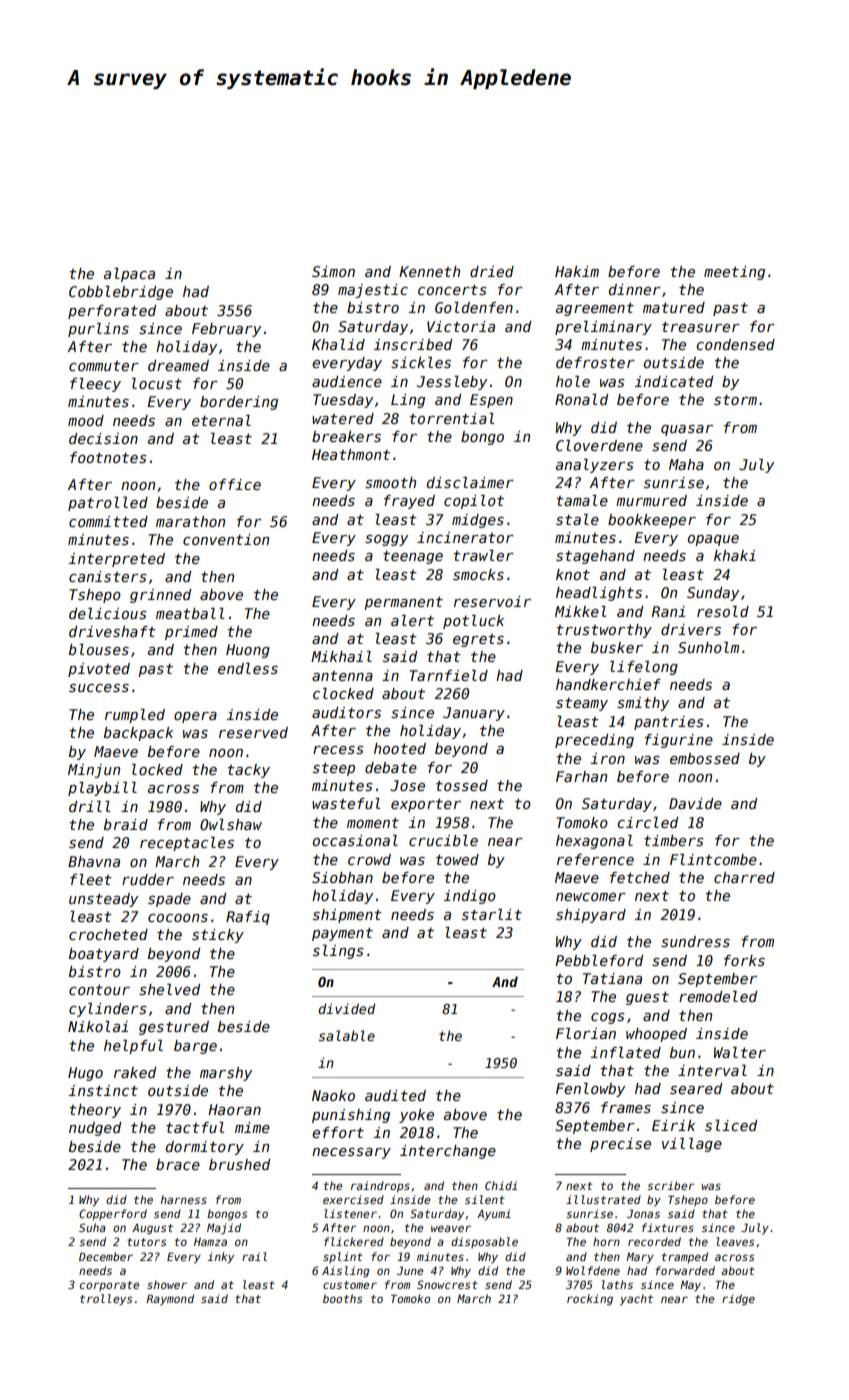 The height and width of the image is (1400, 849). Describe the element at coordinates (170, 1299) in the image. I see `Raymond` at that location.
